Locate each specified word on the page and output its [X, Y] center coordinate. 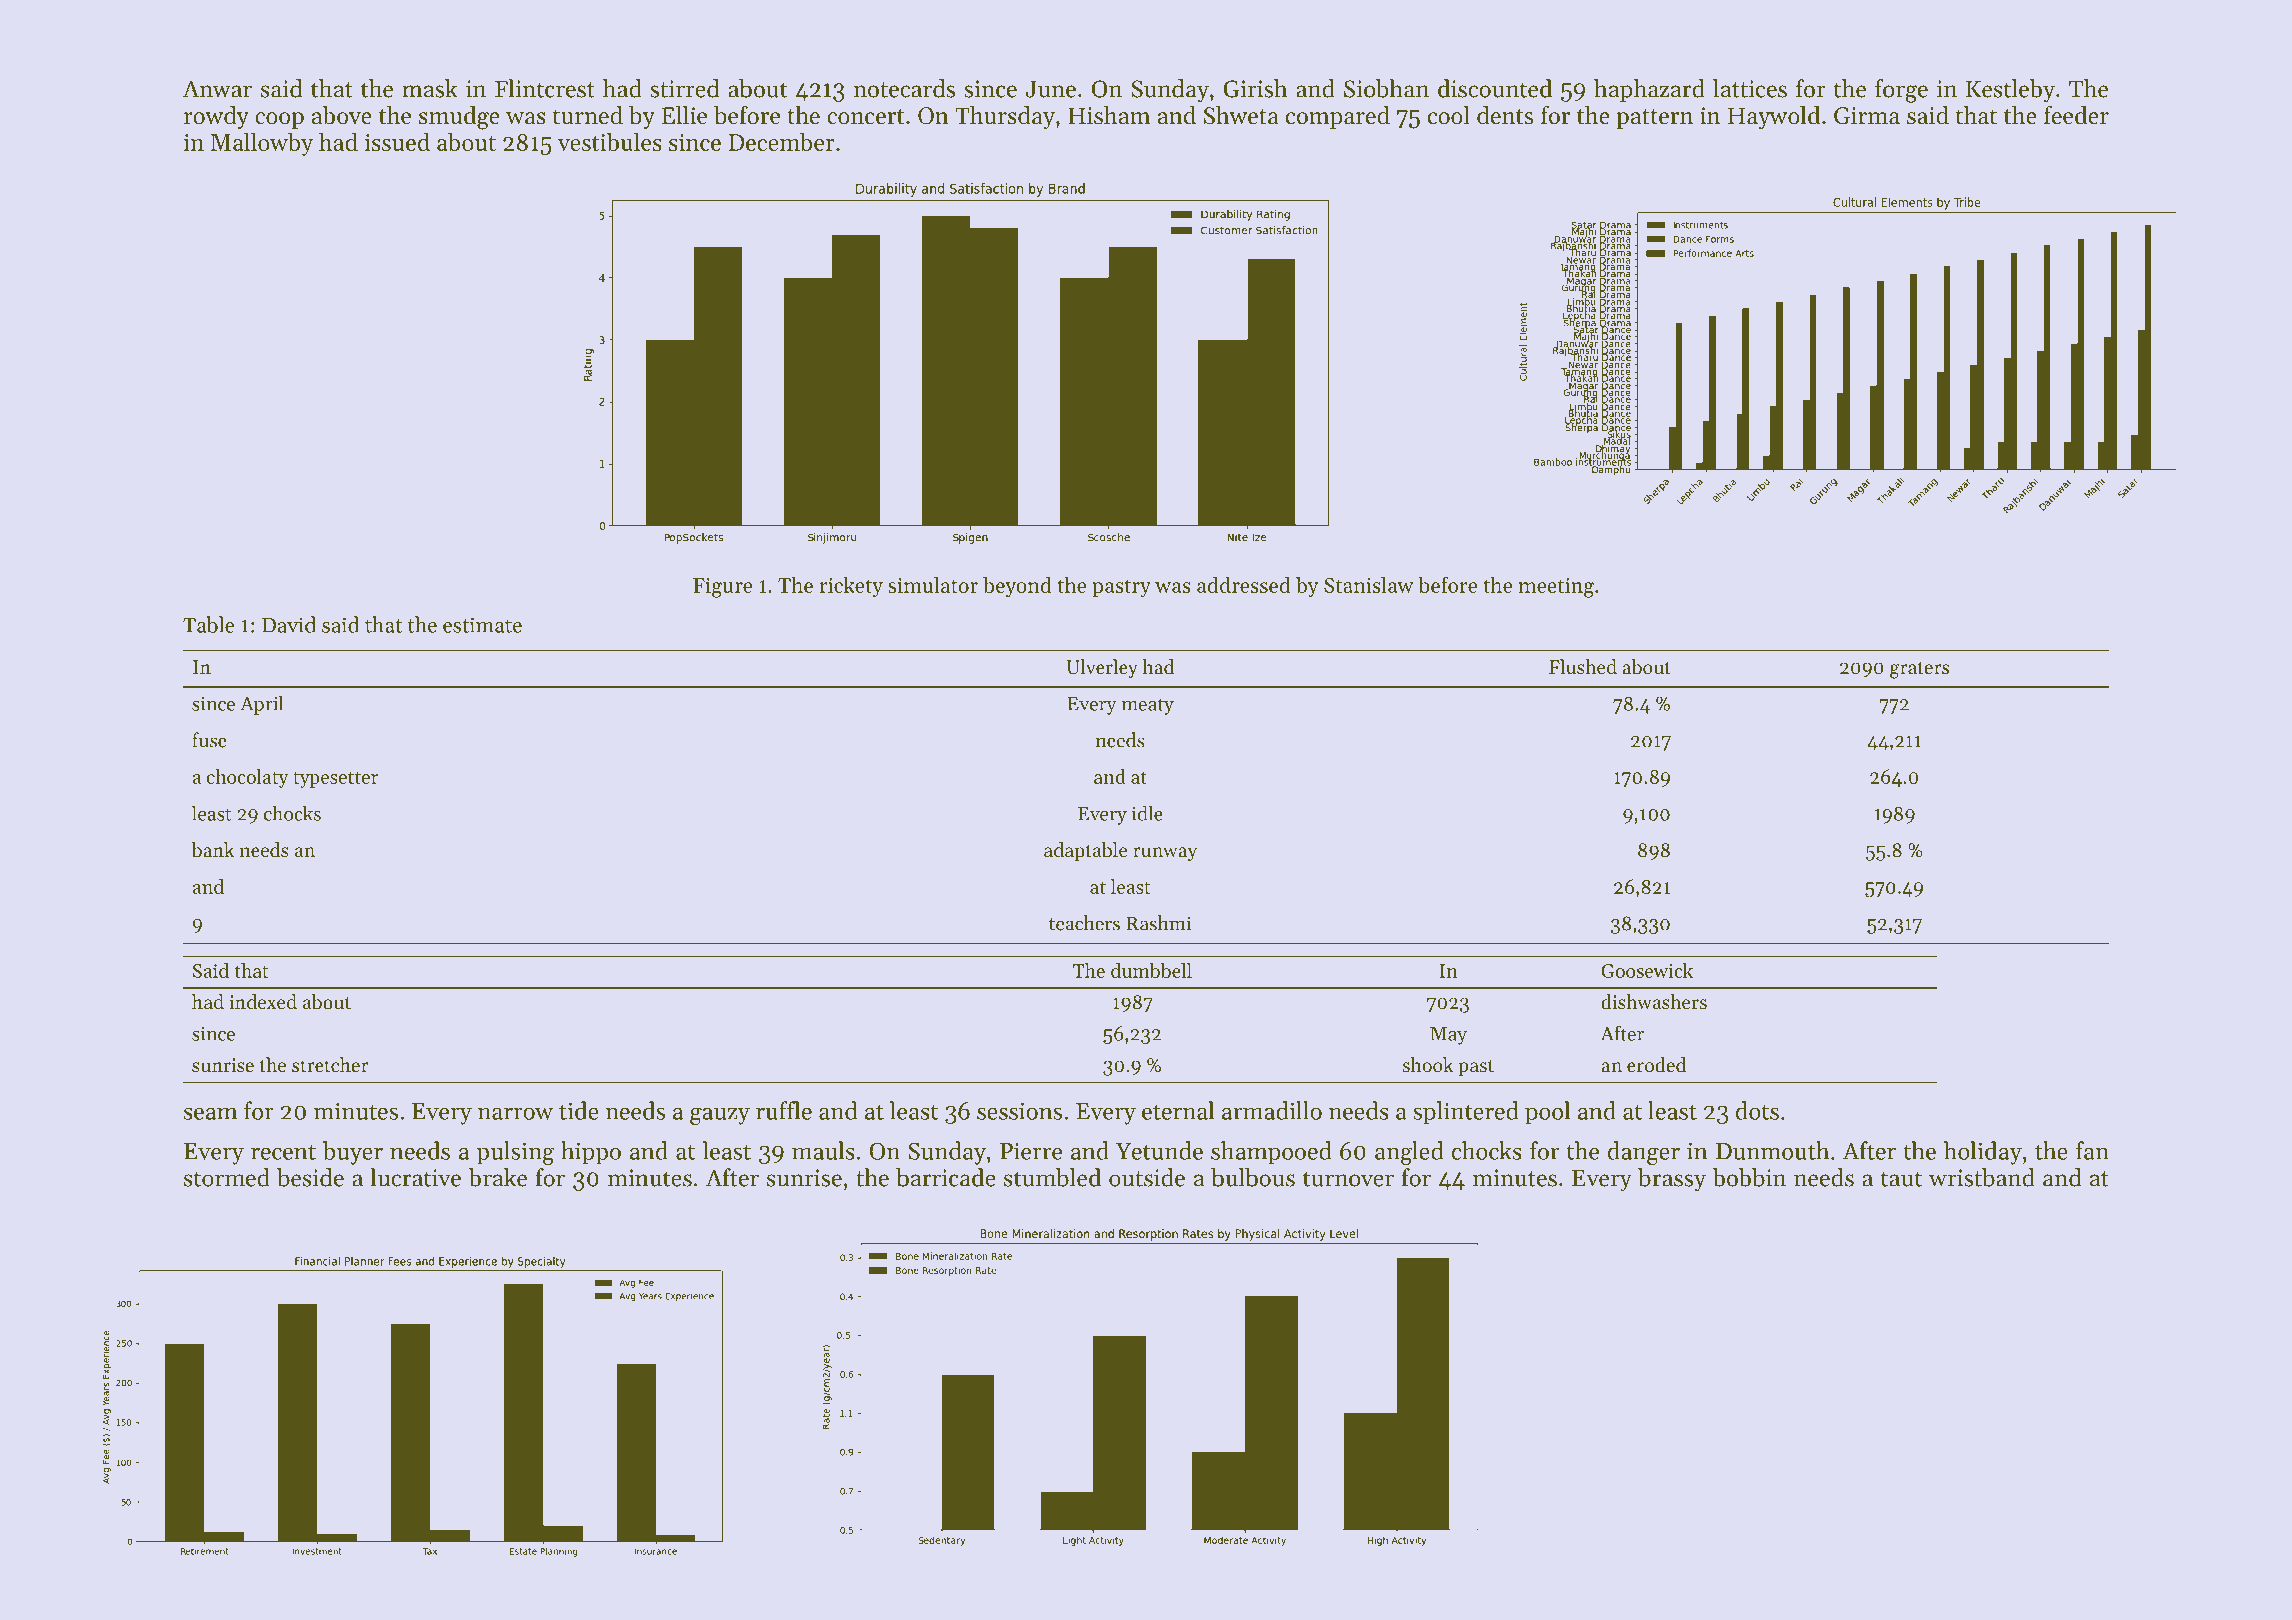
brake [497, 1177]
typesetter [335, 779]
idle [1147, 813]
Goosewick [1647, 970]
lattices [1750, 88]
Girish [1256, 88]
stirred [685, 88]
